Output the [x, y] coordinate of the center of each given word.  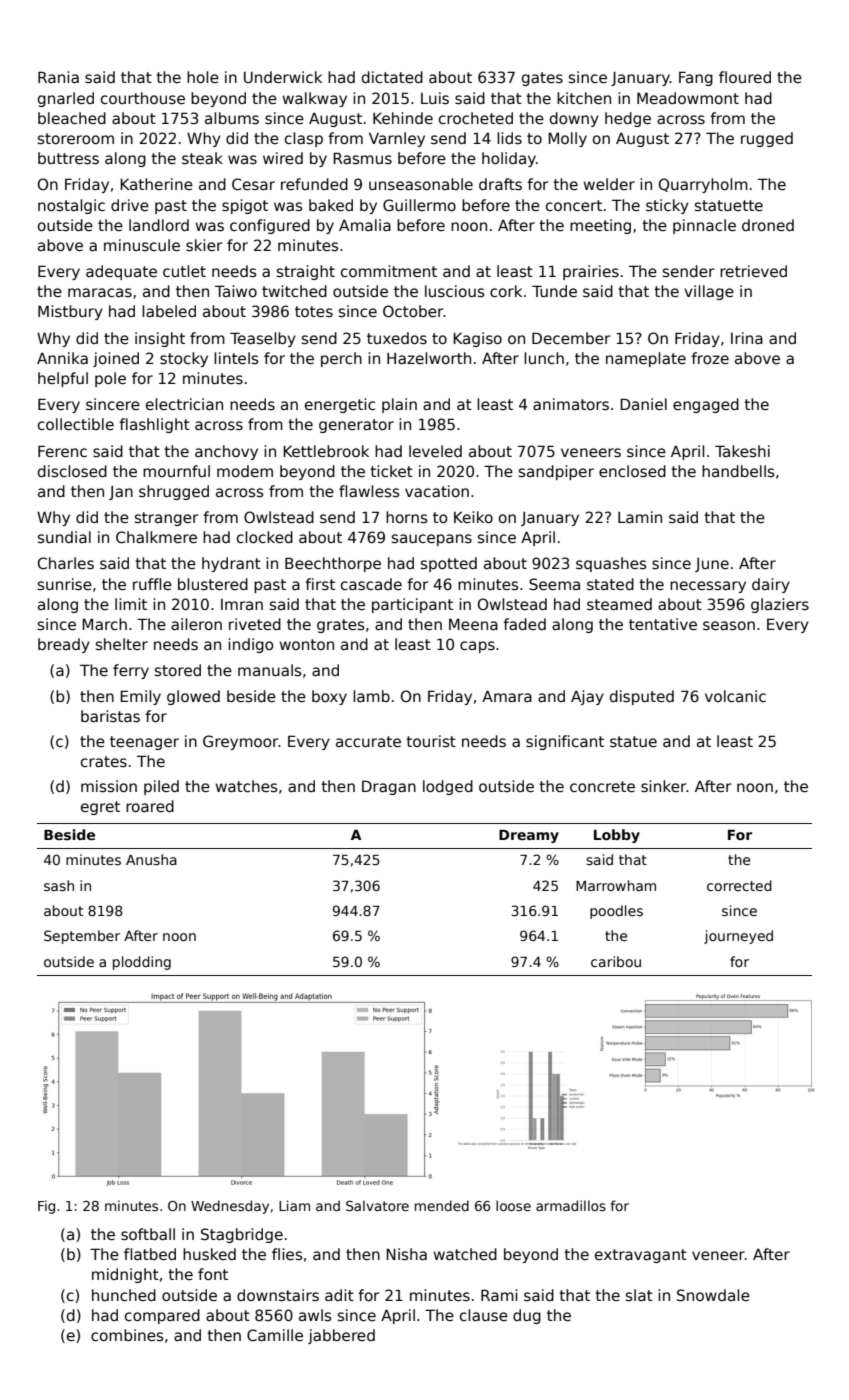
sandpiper [556, 472]
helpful [63, 379]
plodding [142, 963]
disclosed [72, 471]
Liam [294, 1205]
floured [745, 77]
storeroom [76, 138]
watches [247, 786]
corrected [739, 885]
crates [104, 761]
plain [399, 405]
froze [710, 358]
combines [127, 1335]
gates [542, 79]
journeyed [738, 937]
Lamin [640, 517]
